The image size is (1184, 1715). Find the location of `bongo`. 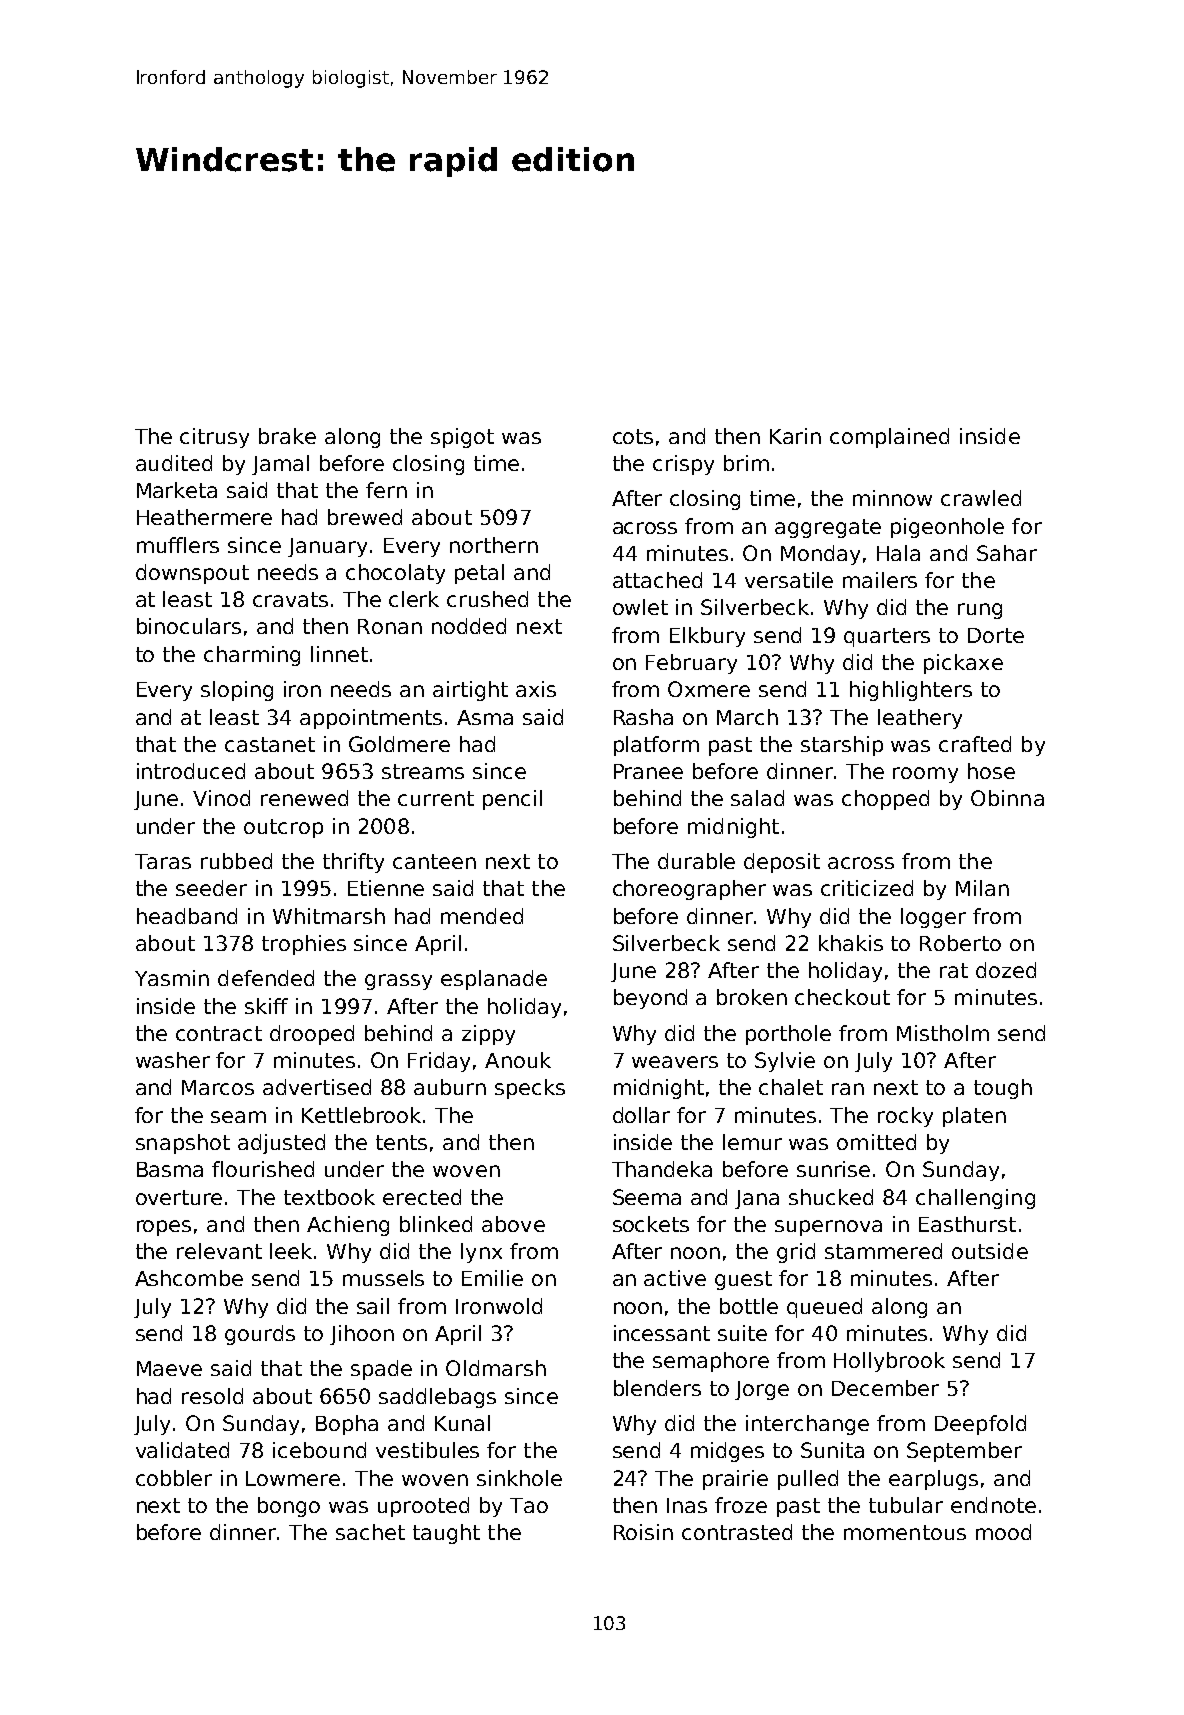

bongo is located at coordinates (289, 1507).
